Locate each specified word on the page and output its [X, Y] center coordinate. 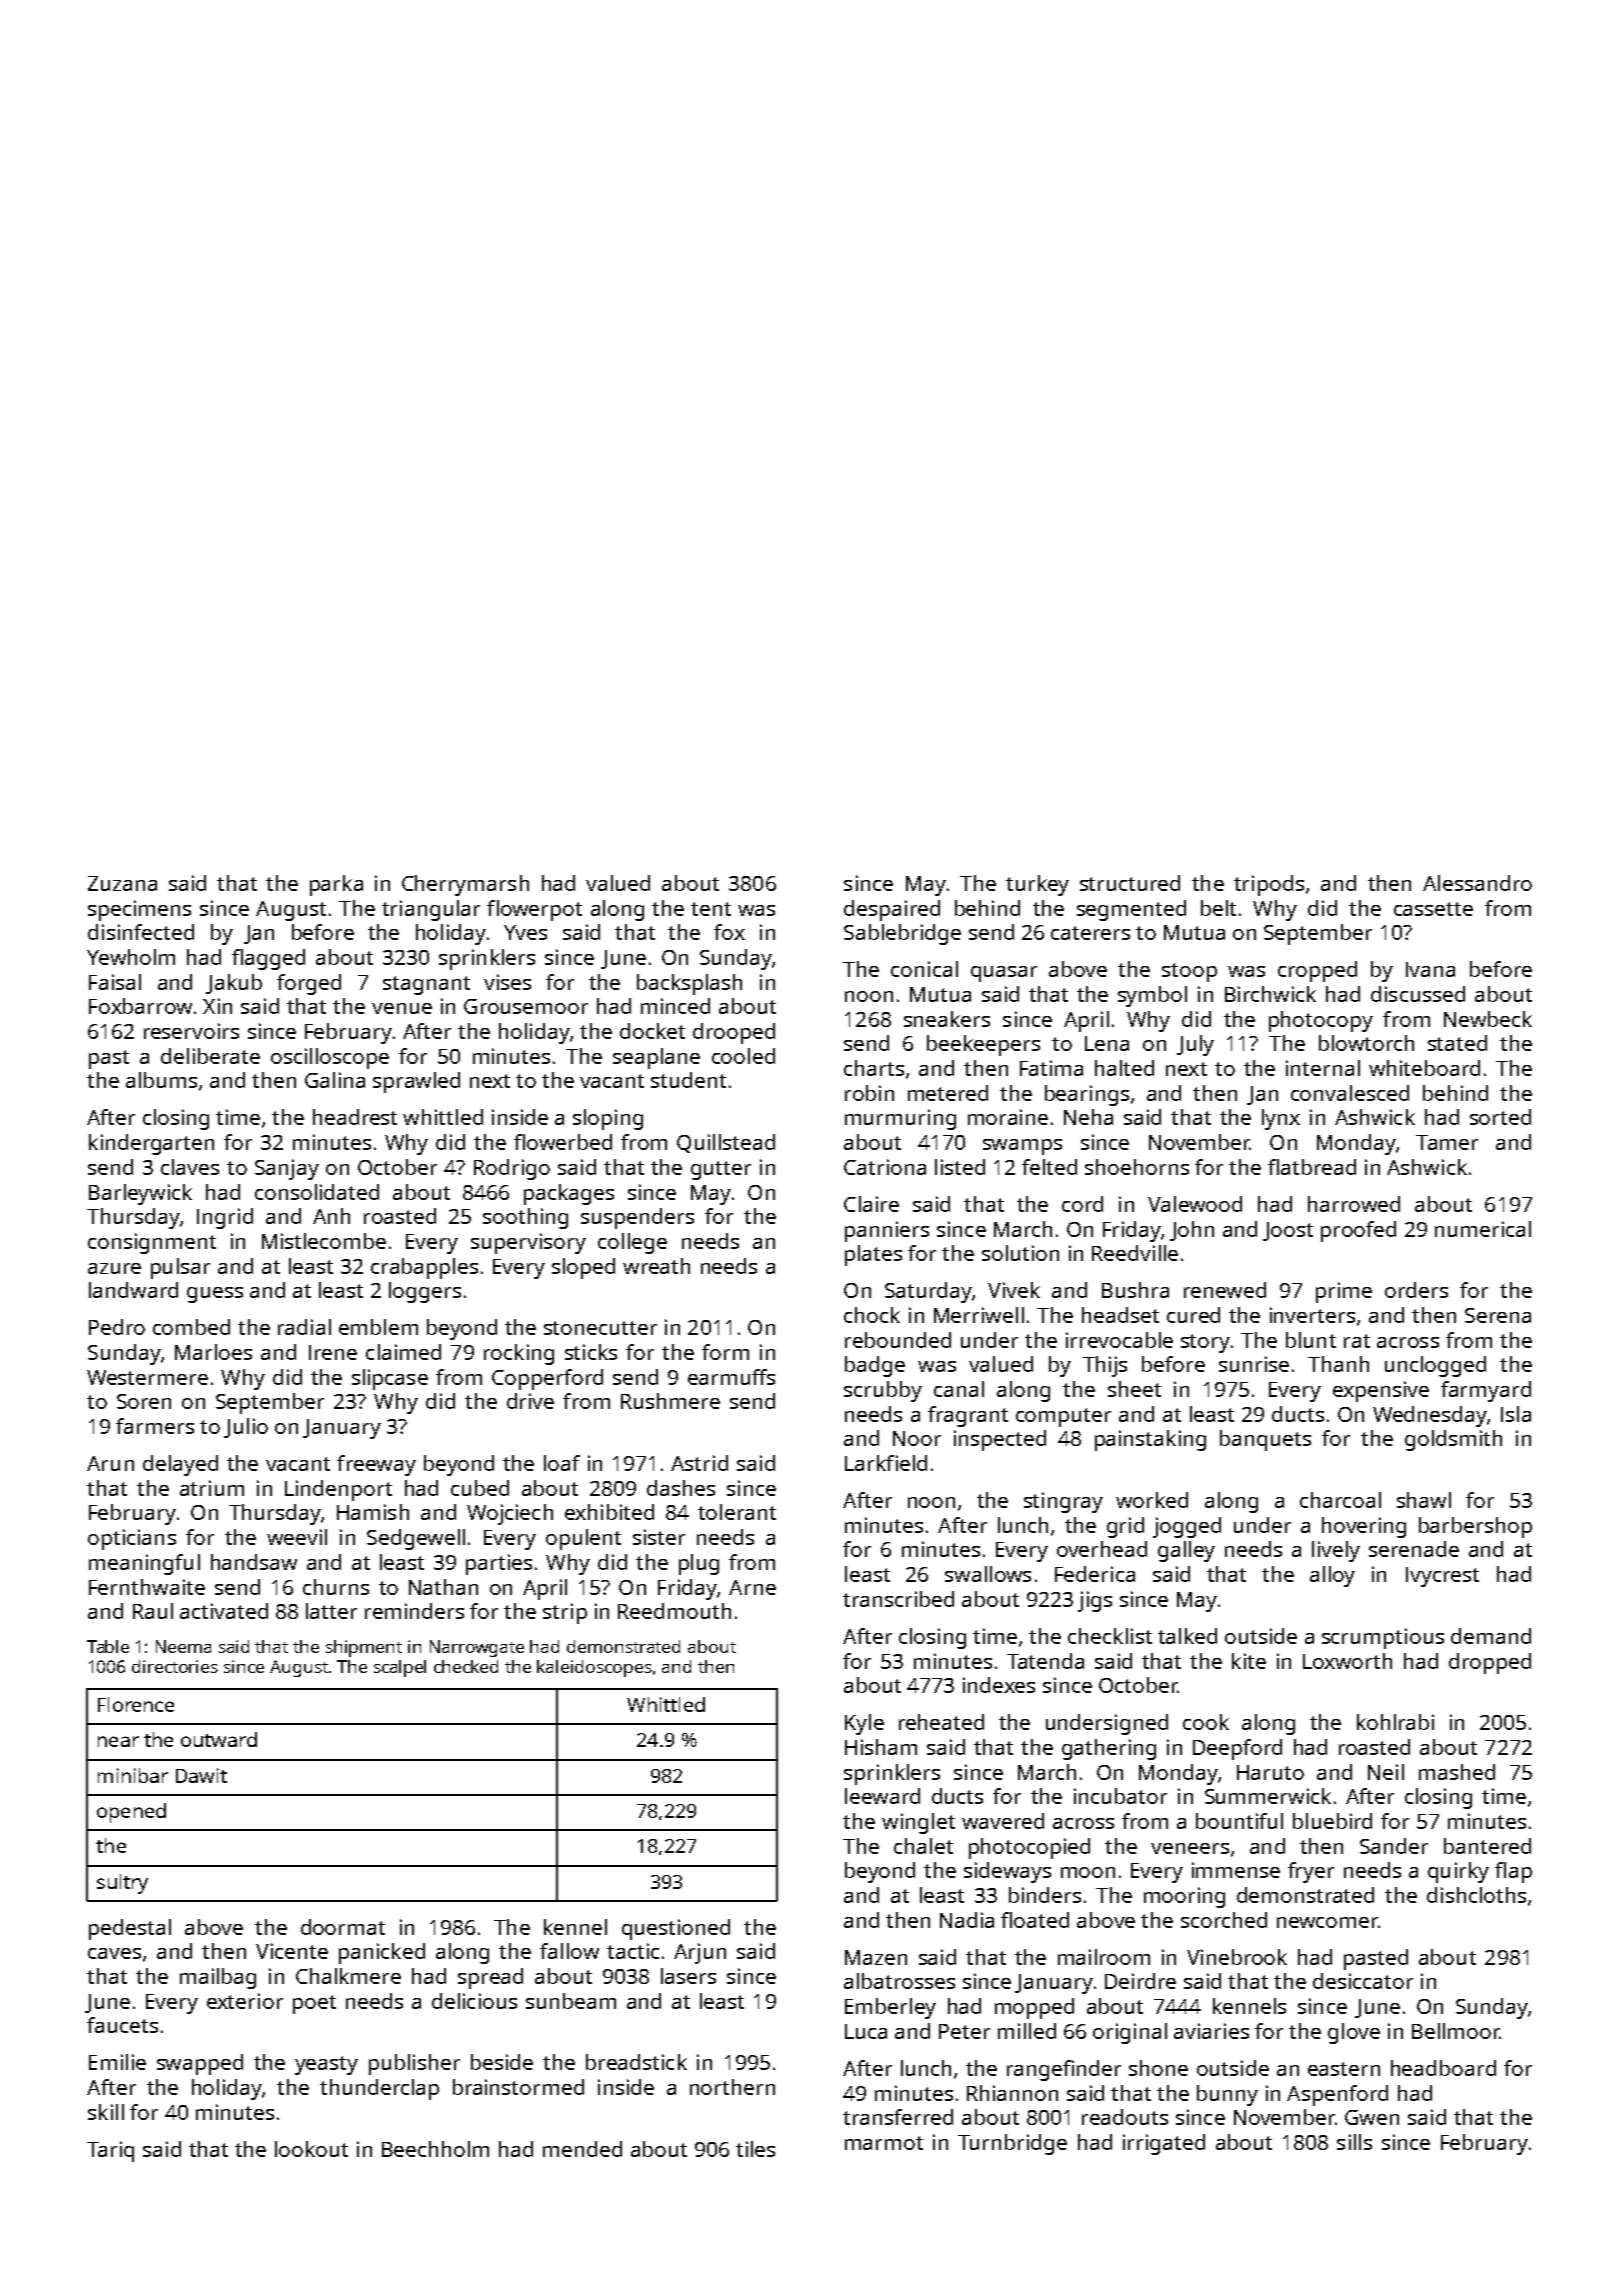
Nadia [967, 1920]
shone [1158, 2068]
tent [711, 909]
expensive [1381, 1391]
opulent [583, 1539]
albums [161, 1080]
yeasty [326, 2065]
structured [1130, 883]
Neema [183, 1646]
